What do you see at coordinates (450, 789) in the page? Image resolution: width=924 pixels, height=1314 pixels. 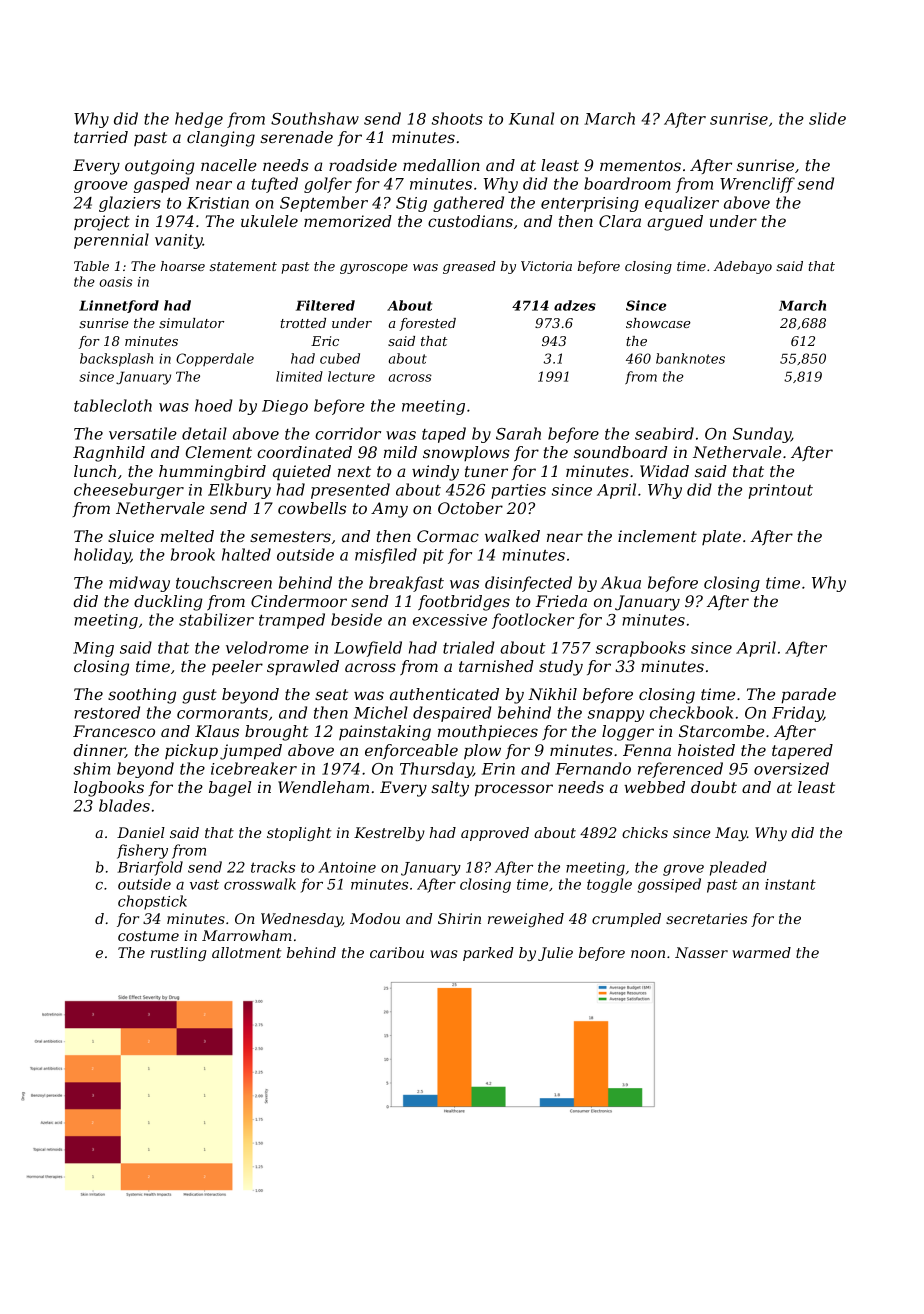 I see `salty` at bounding box center [450, 789].
